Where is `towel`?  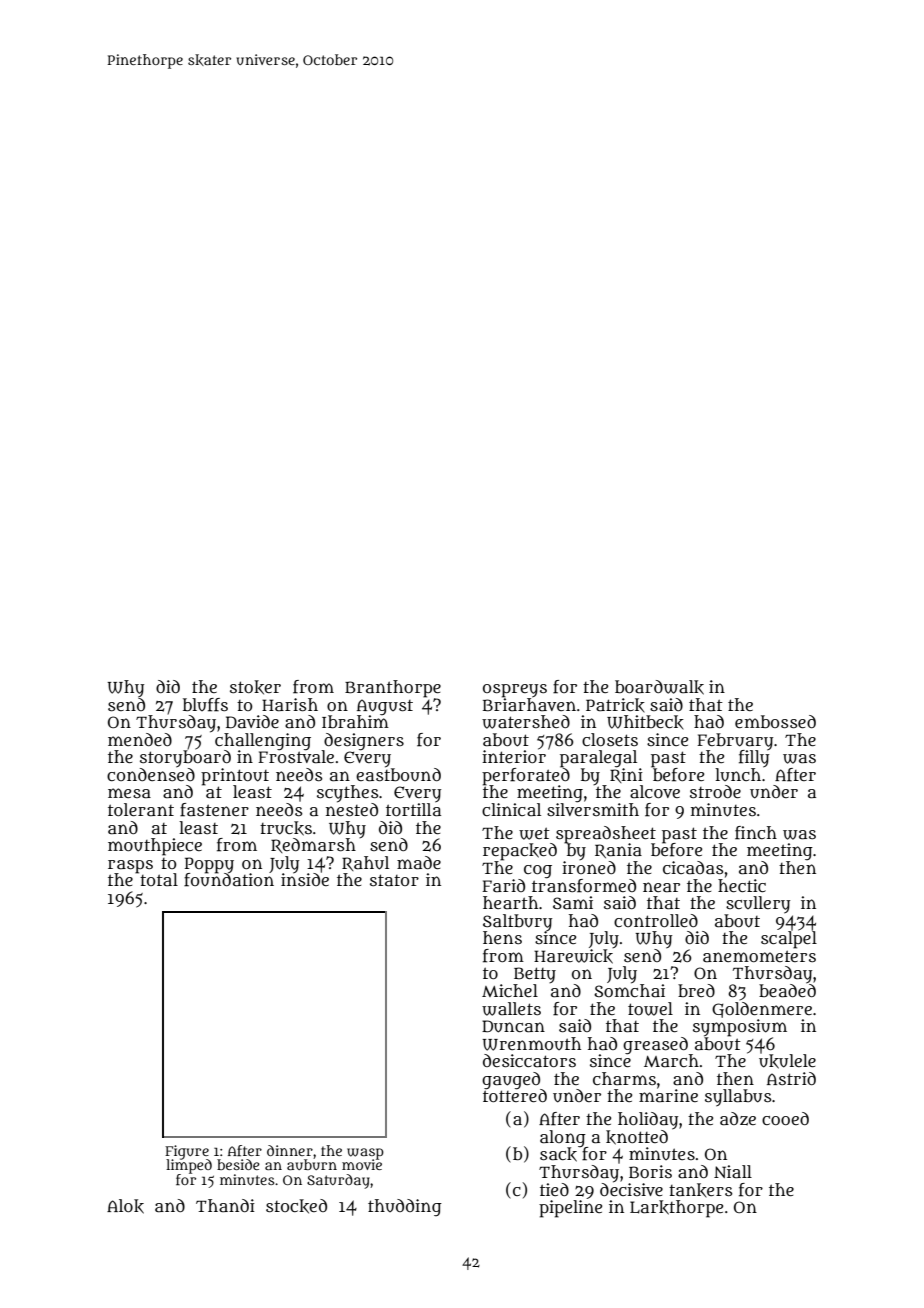 towel is located at coordinates (650, 1009).
